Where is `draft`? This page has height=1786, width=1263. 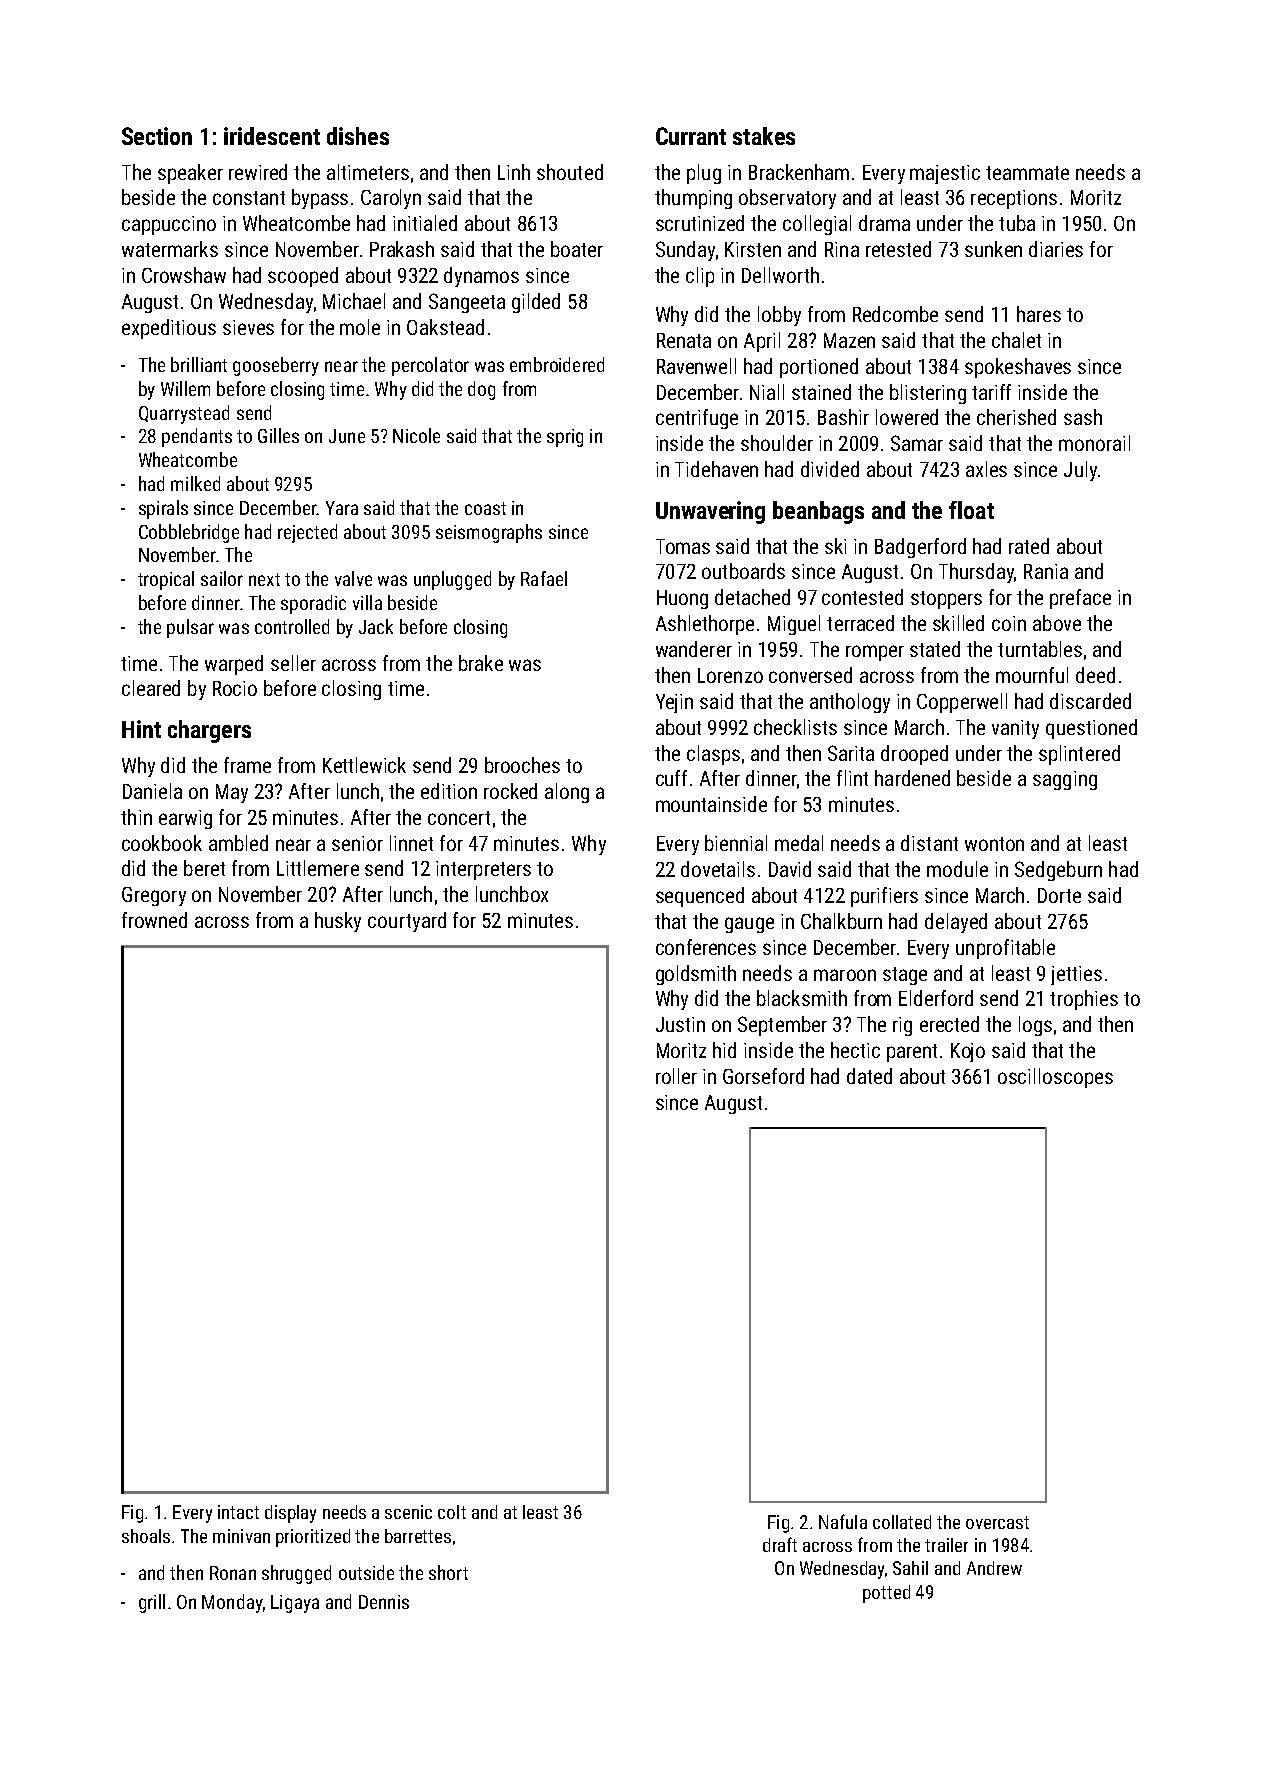 draft is located at coordinates (780, 1544).
